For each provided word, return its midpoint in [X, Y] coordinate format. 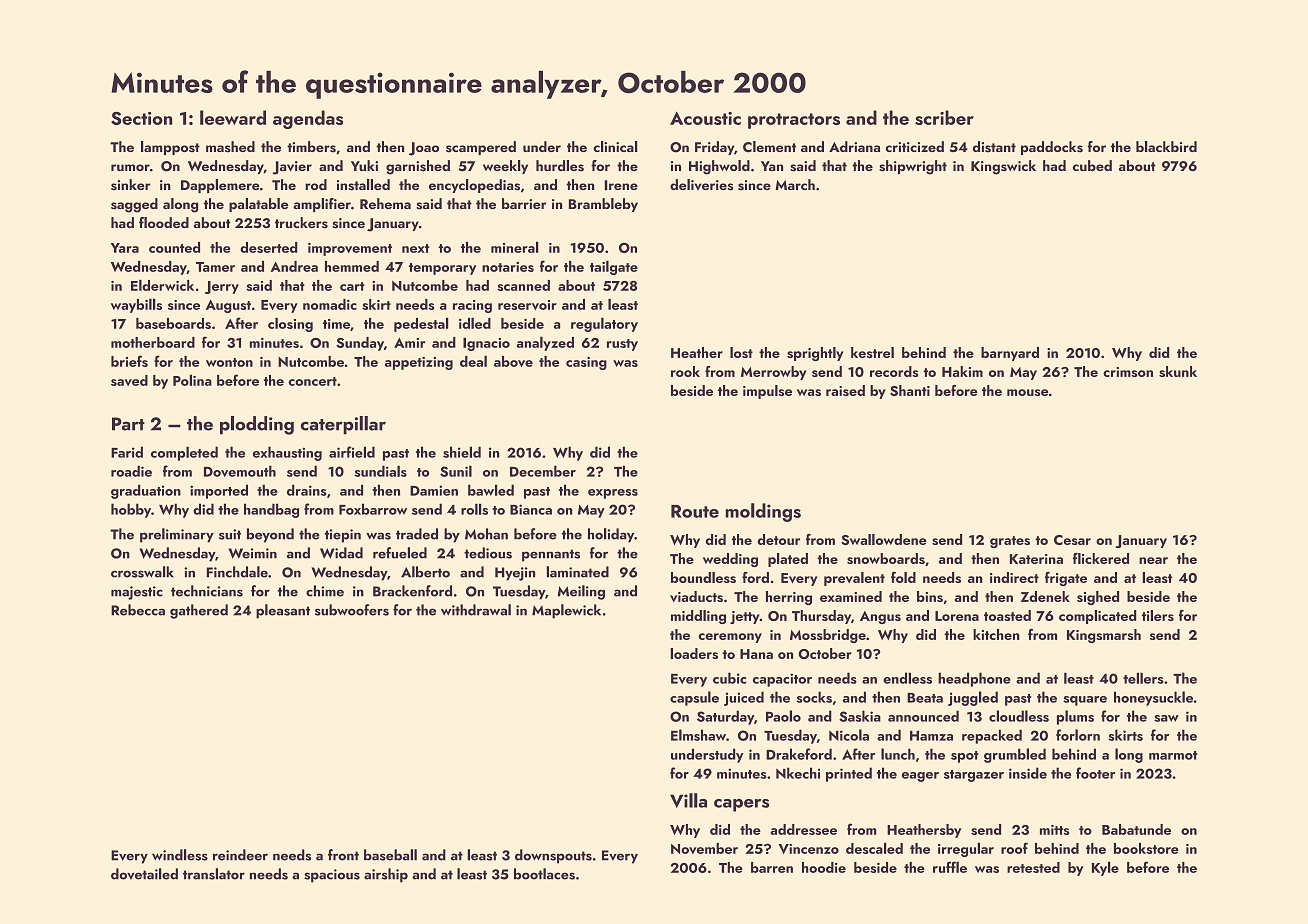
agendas [308, 119]
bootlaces [544, 874]
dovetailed [144, 874]
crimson [1128, 372]
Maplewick [566, 611]
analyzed [545, 344]
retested [1033, 867]
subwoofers [352, 610]
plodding [257, 425]
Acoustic [705, 118]
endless [907, 678]
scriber [944, 117]
